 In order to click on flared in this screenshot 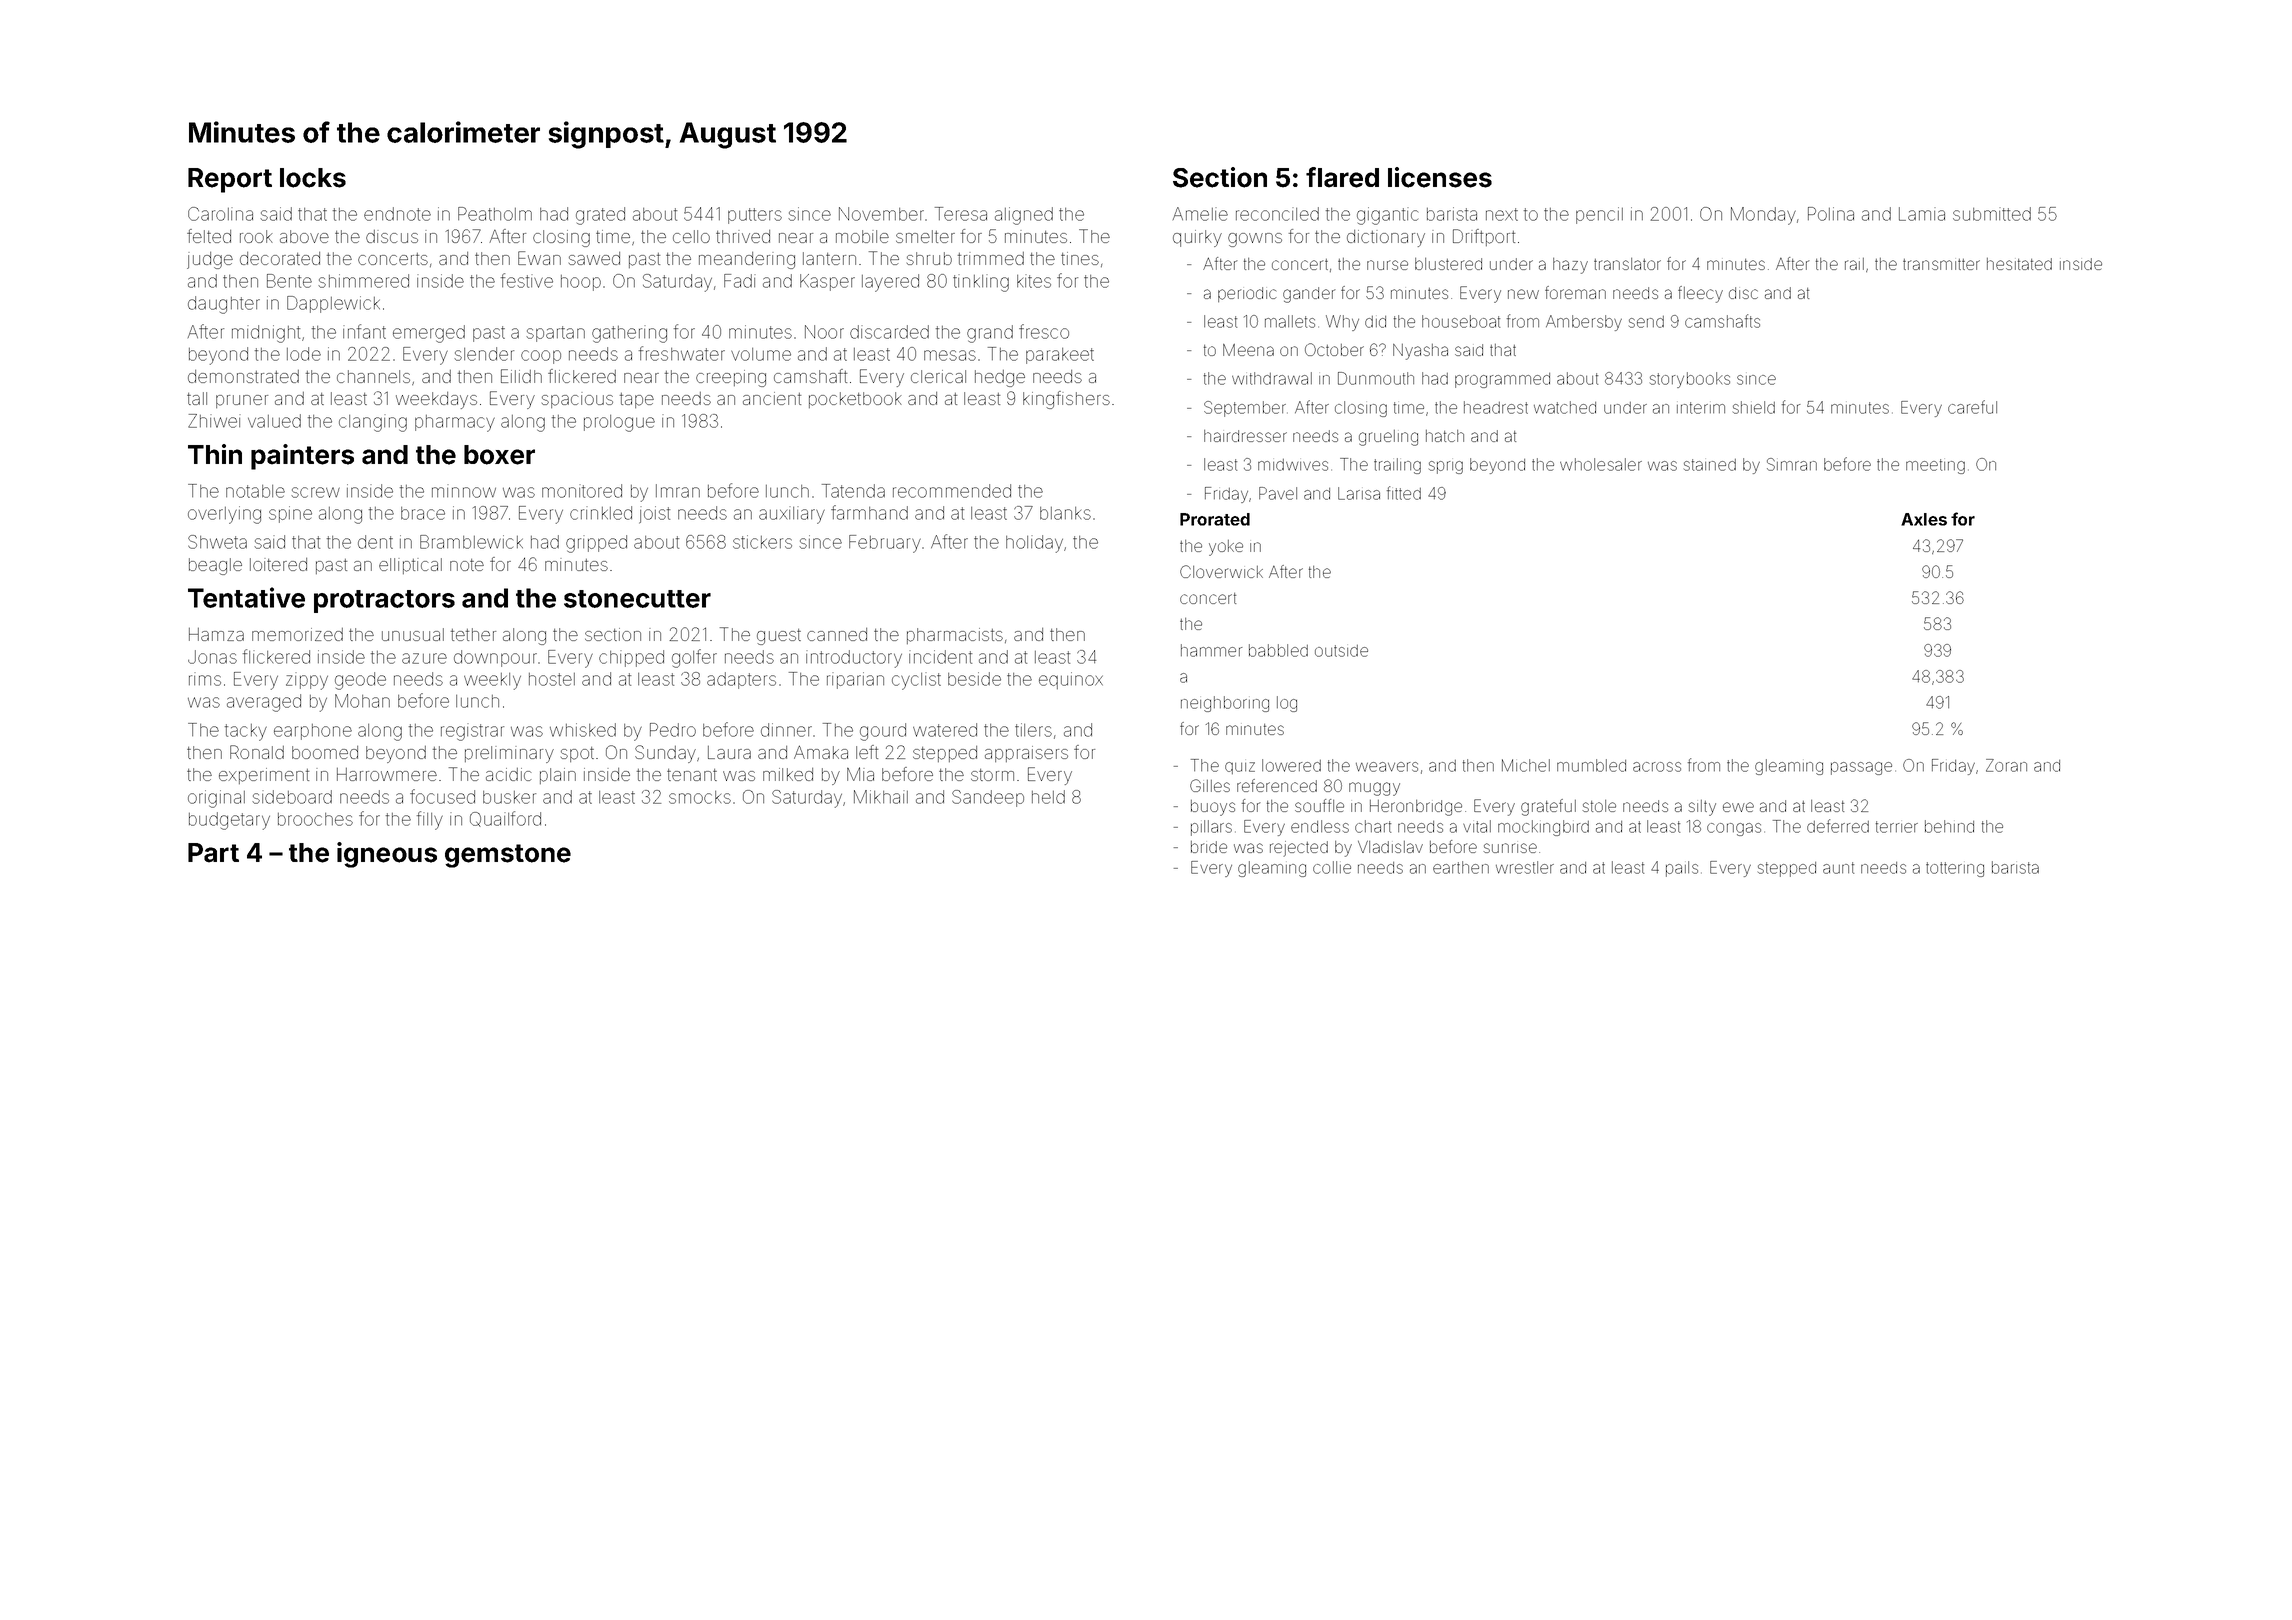, I will do `click(1342, 177)`.
